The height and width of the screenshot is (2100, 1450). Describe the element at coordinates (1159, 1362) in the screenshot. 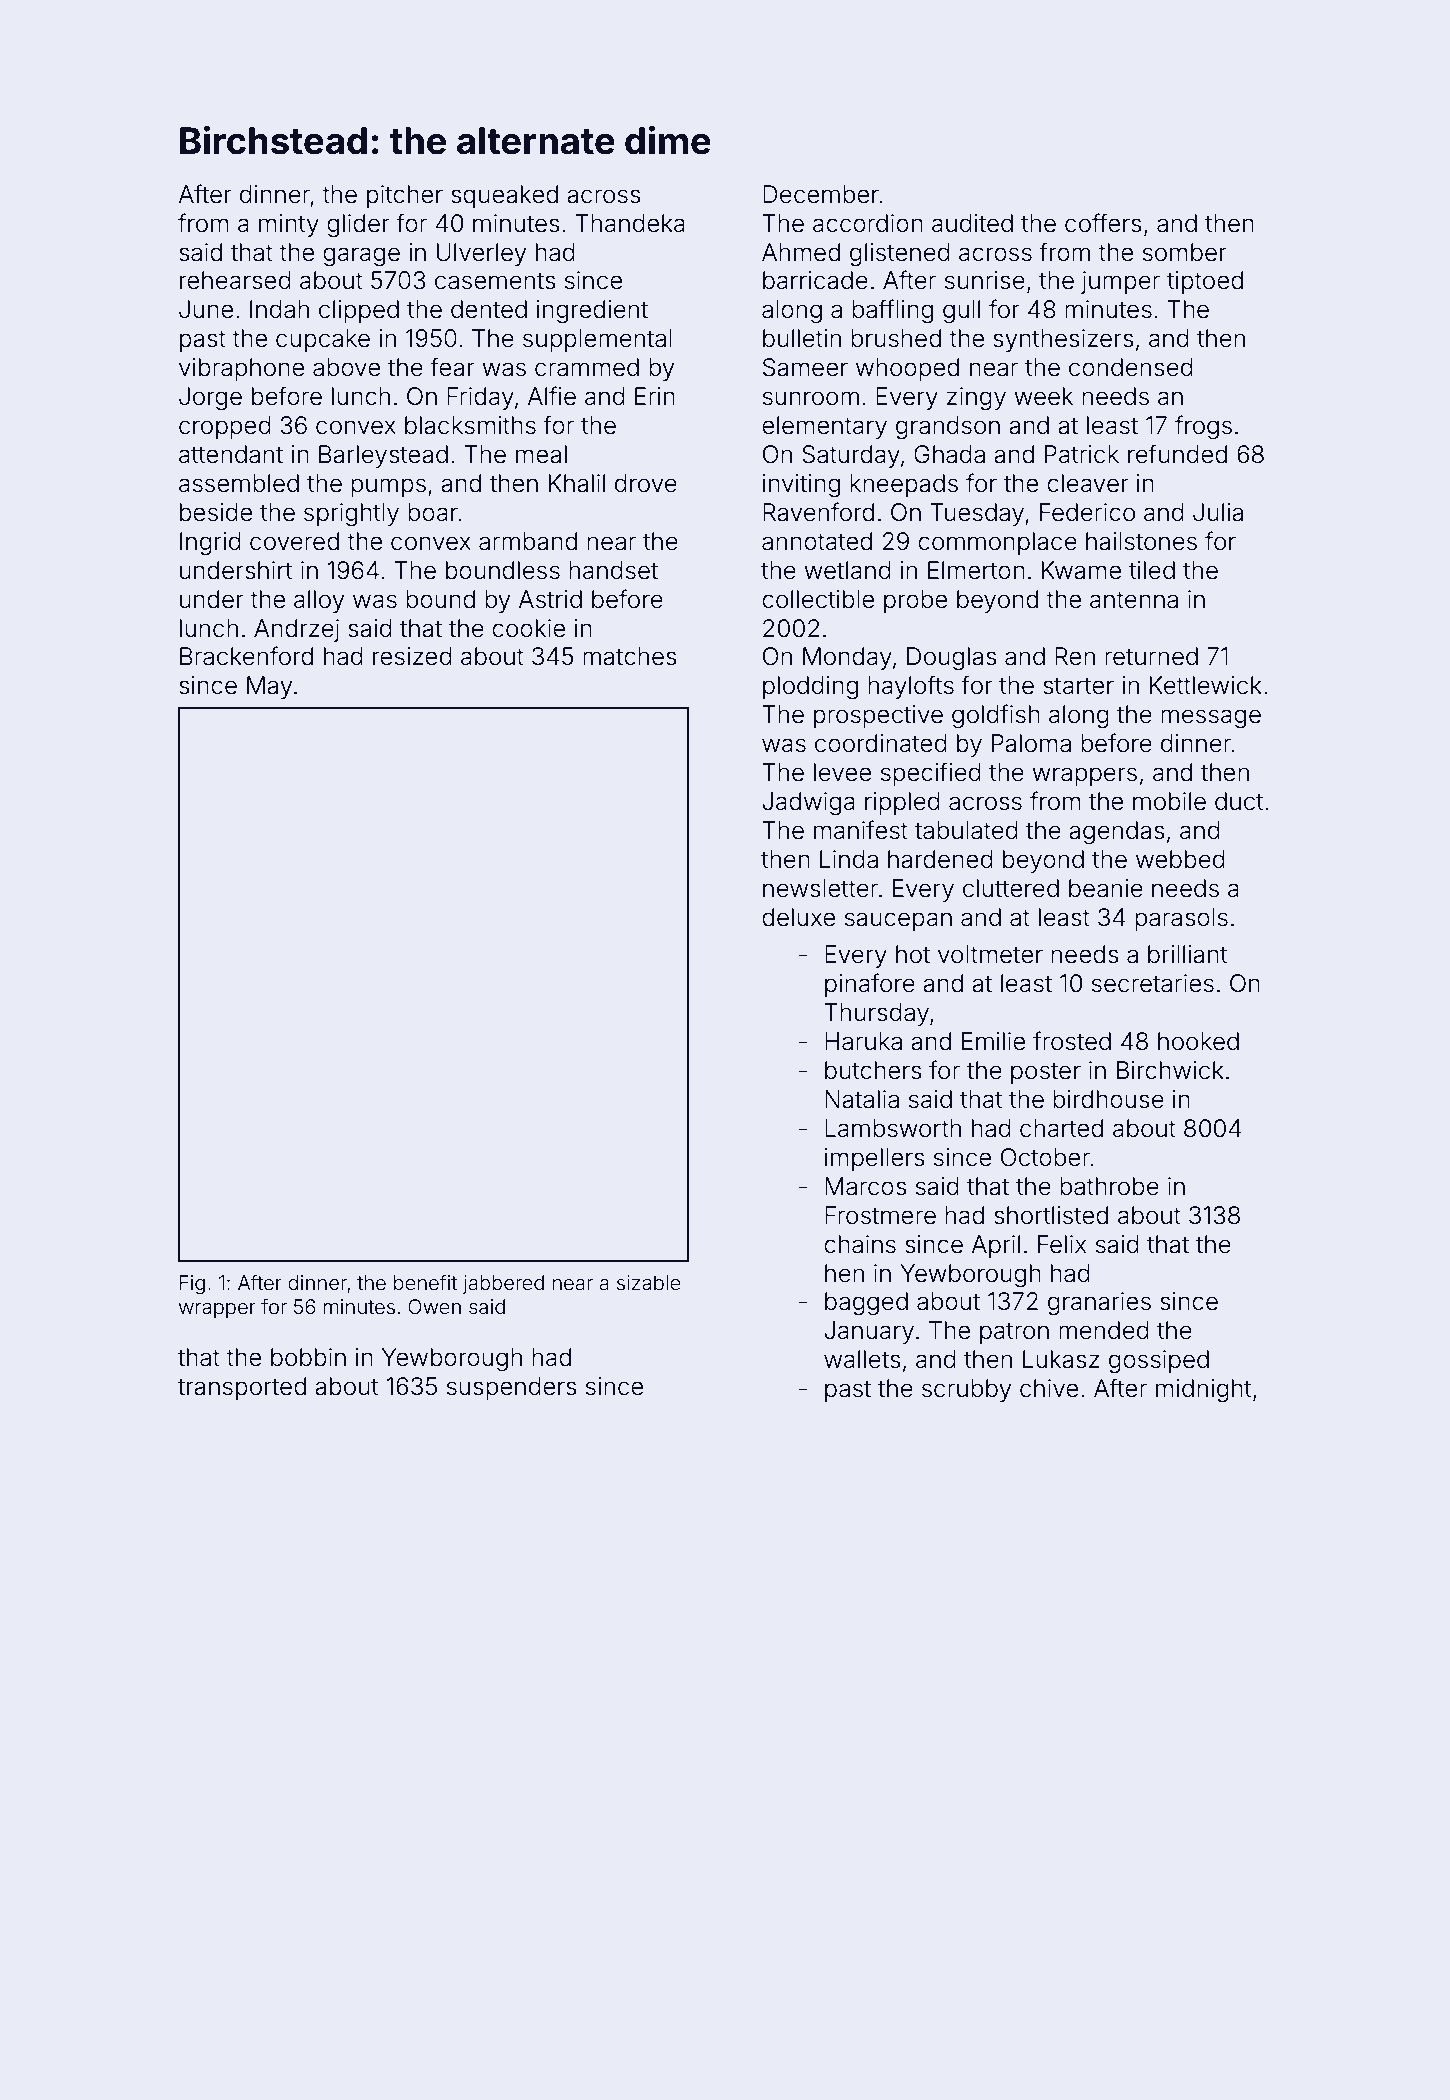

I see `gossiped` at that location.
